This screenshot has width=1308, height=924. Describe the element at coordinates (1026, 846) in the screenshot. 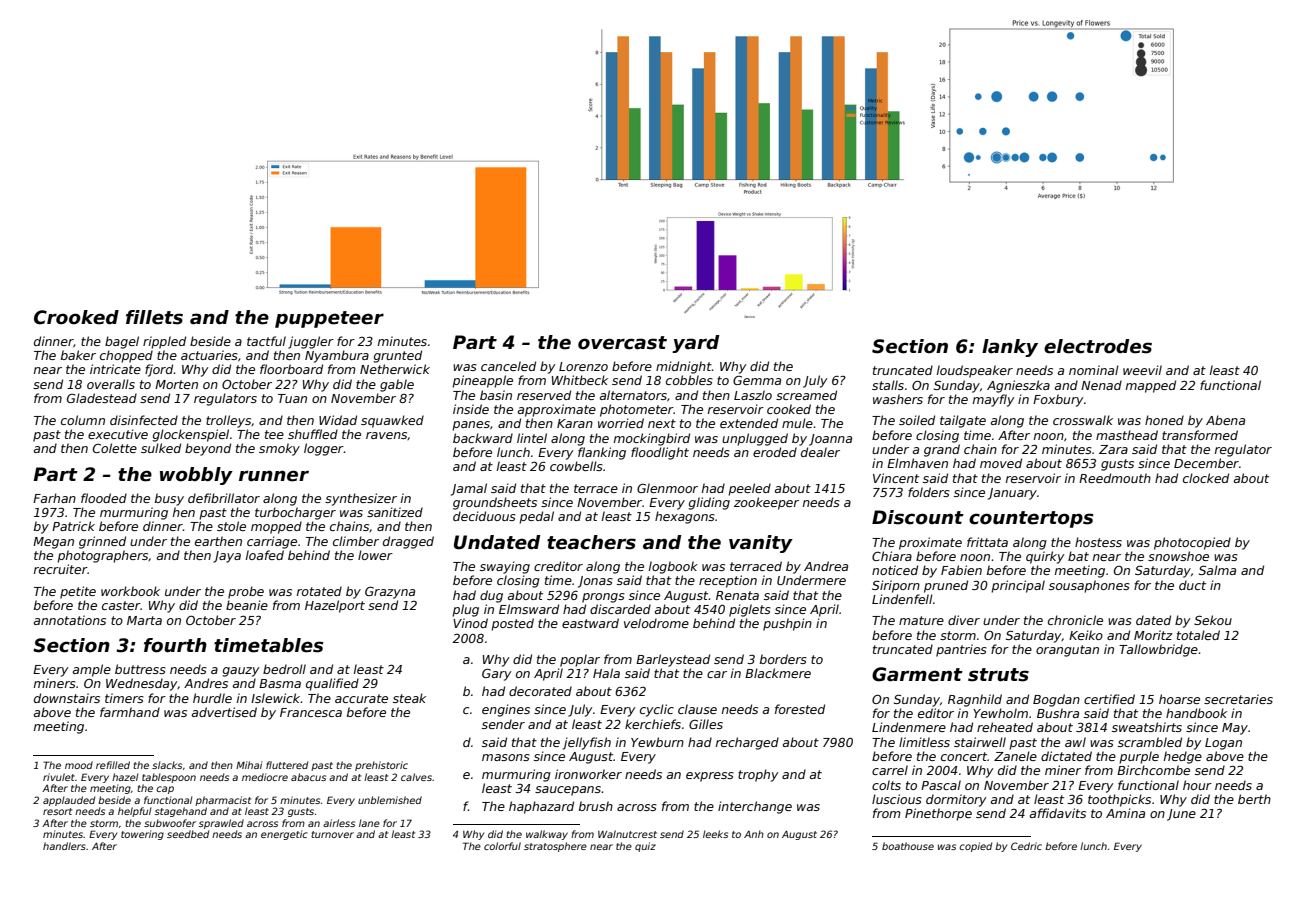

I see `Cedric` at that location.
